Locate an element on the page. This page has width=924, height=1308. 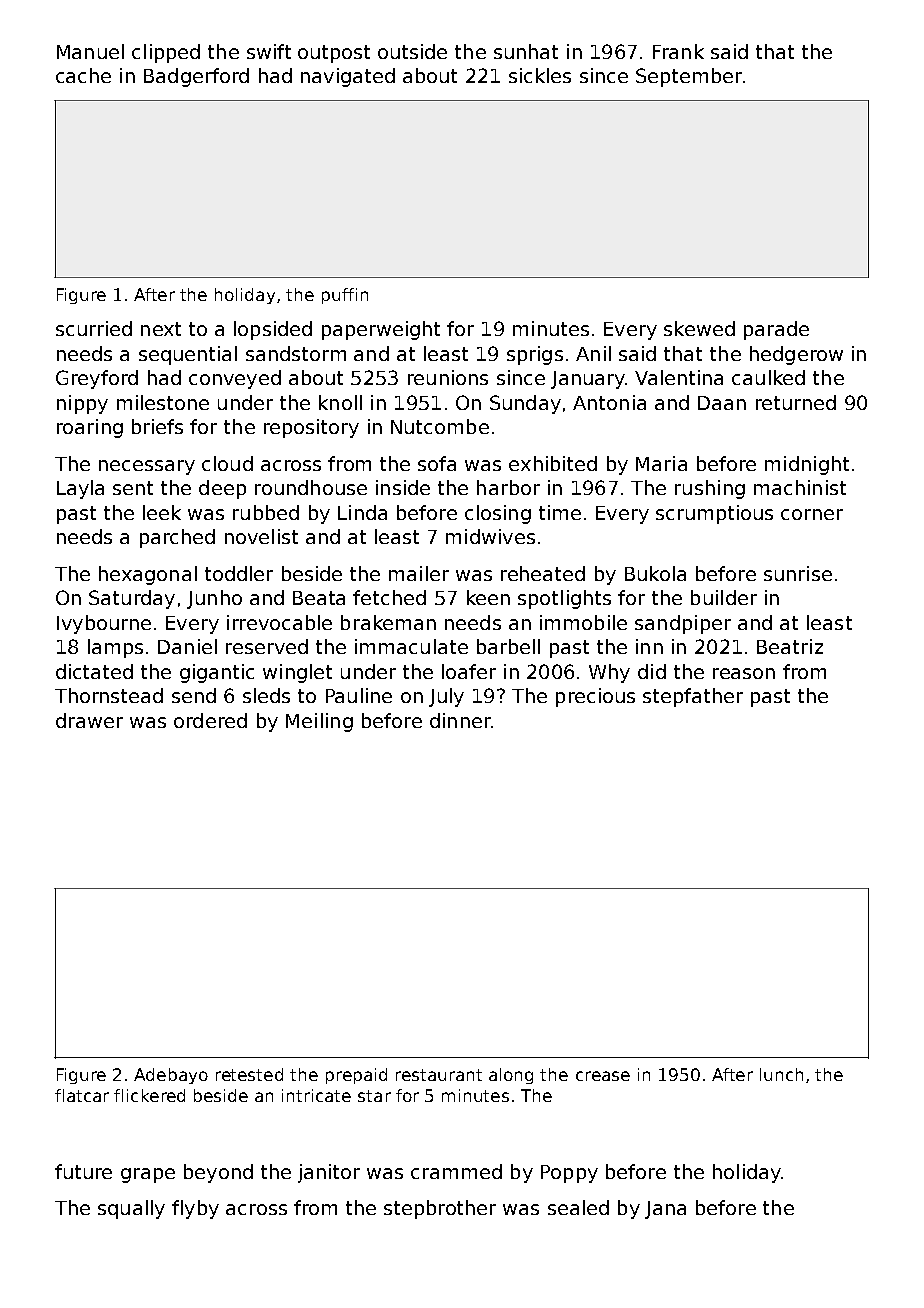
sleds is located at coordinates (266, 695).
